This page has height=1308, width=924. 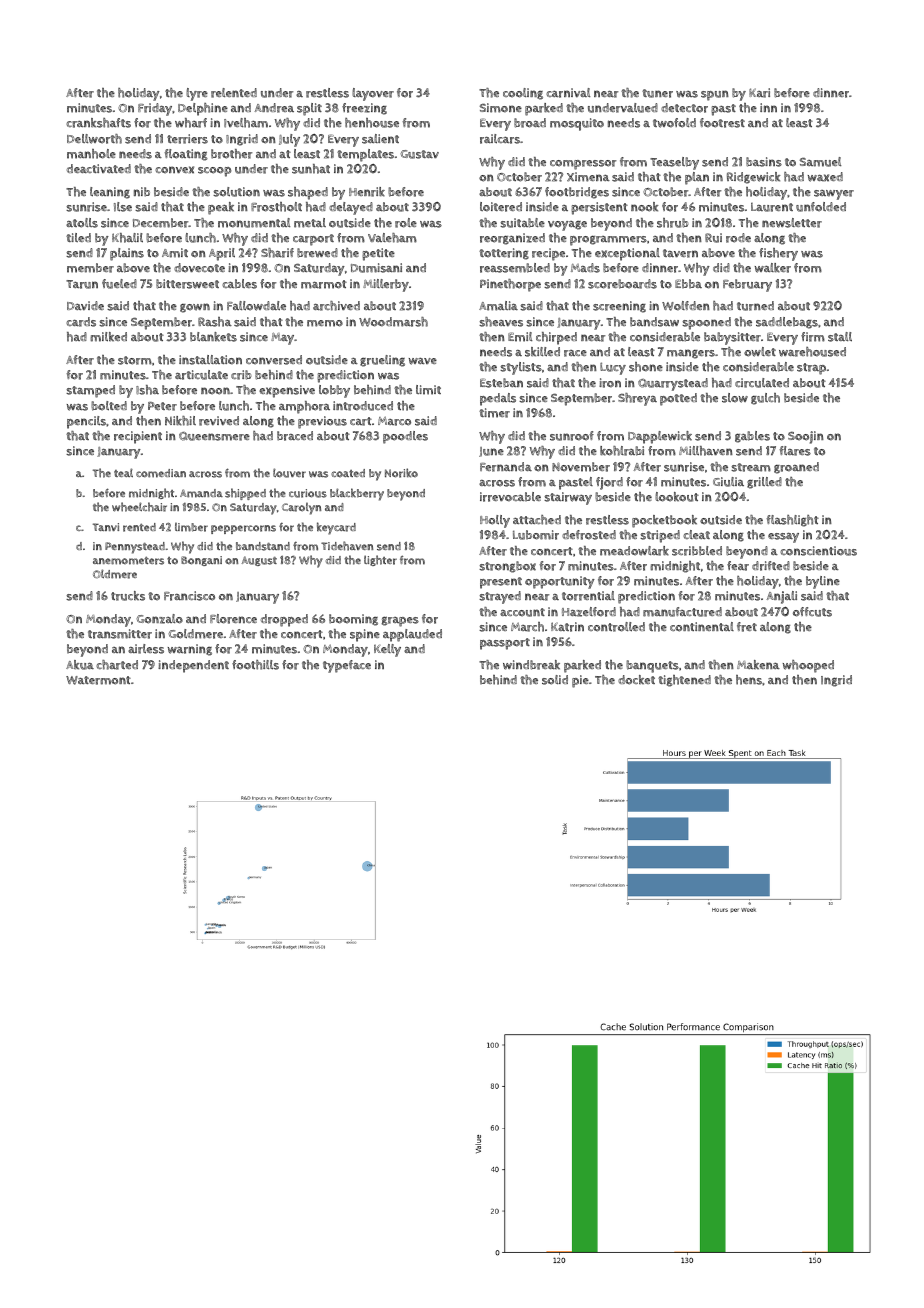 What do you see at coordinates (187, 284) in the page?
I see `bittersweet` at bounding box center [187, 284].
